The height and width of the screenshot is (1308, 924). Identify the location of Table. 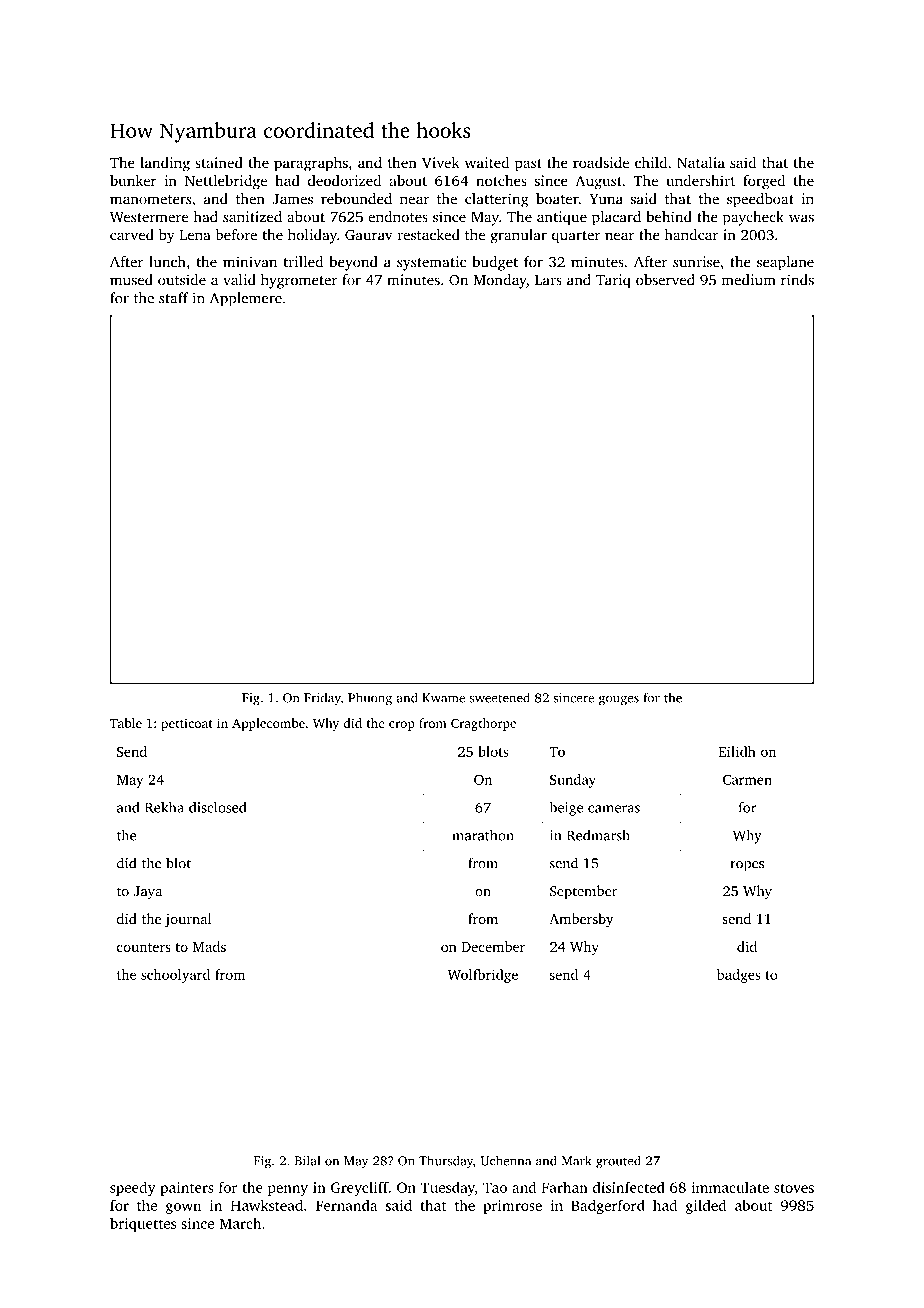
(126, 723).
